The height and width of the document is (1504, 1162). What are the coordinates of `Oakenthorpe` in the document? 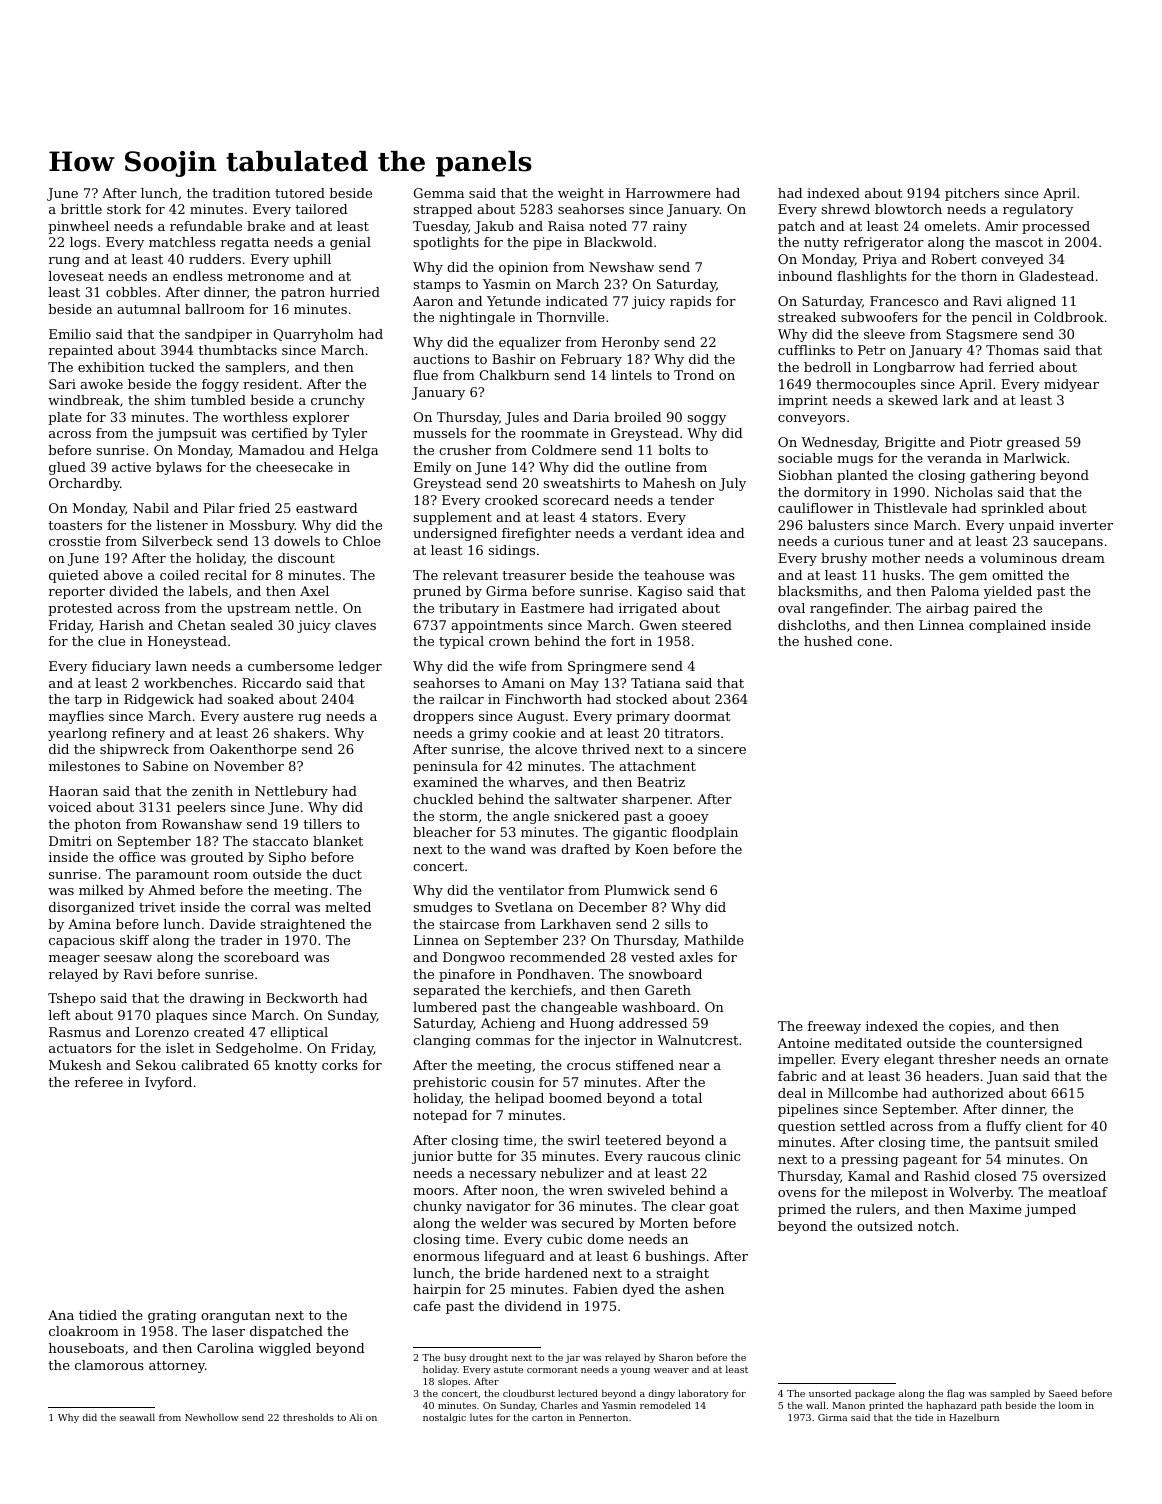 It's located at (253, 750).
